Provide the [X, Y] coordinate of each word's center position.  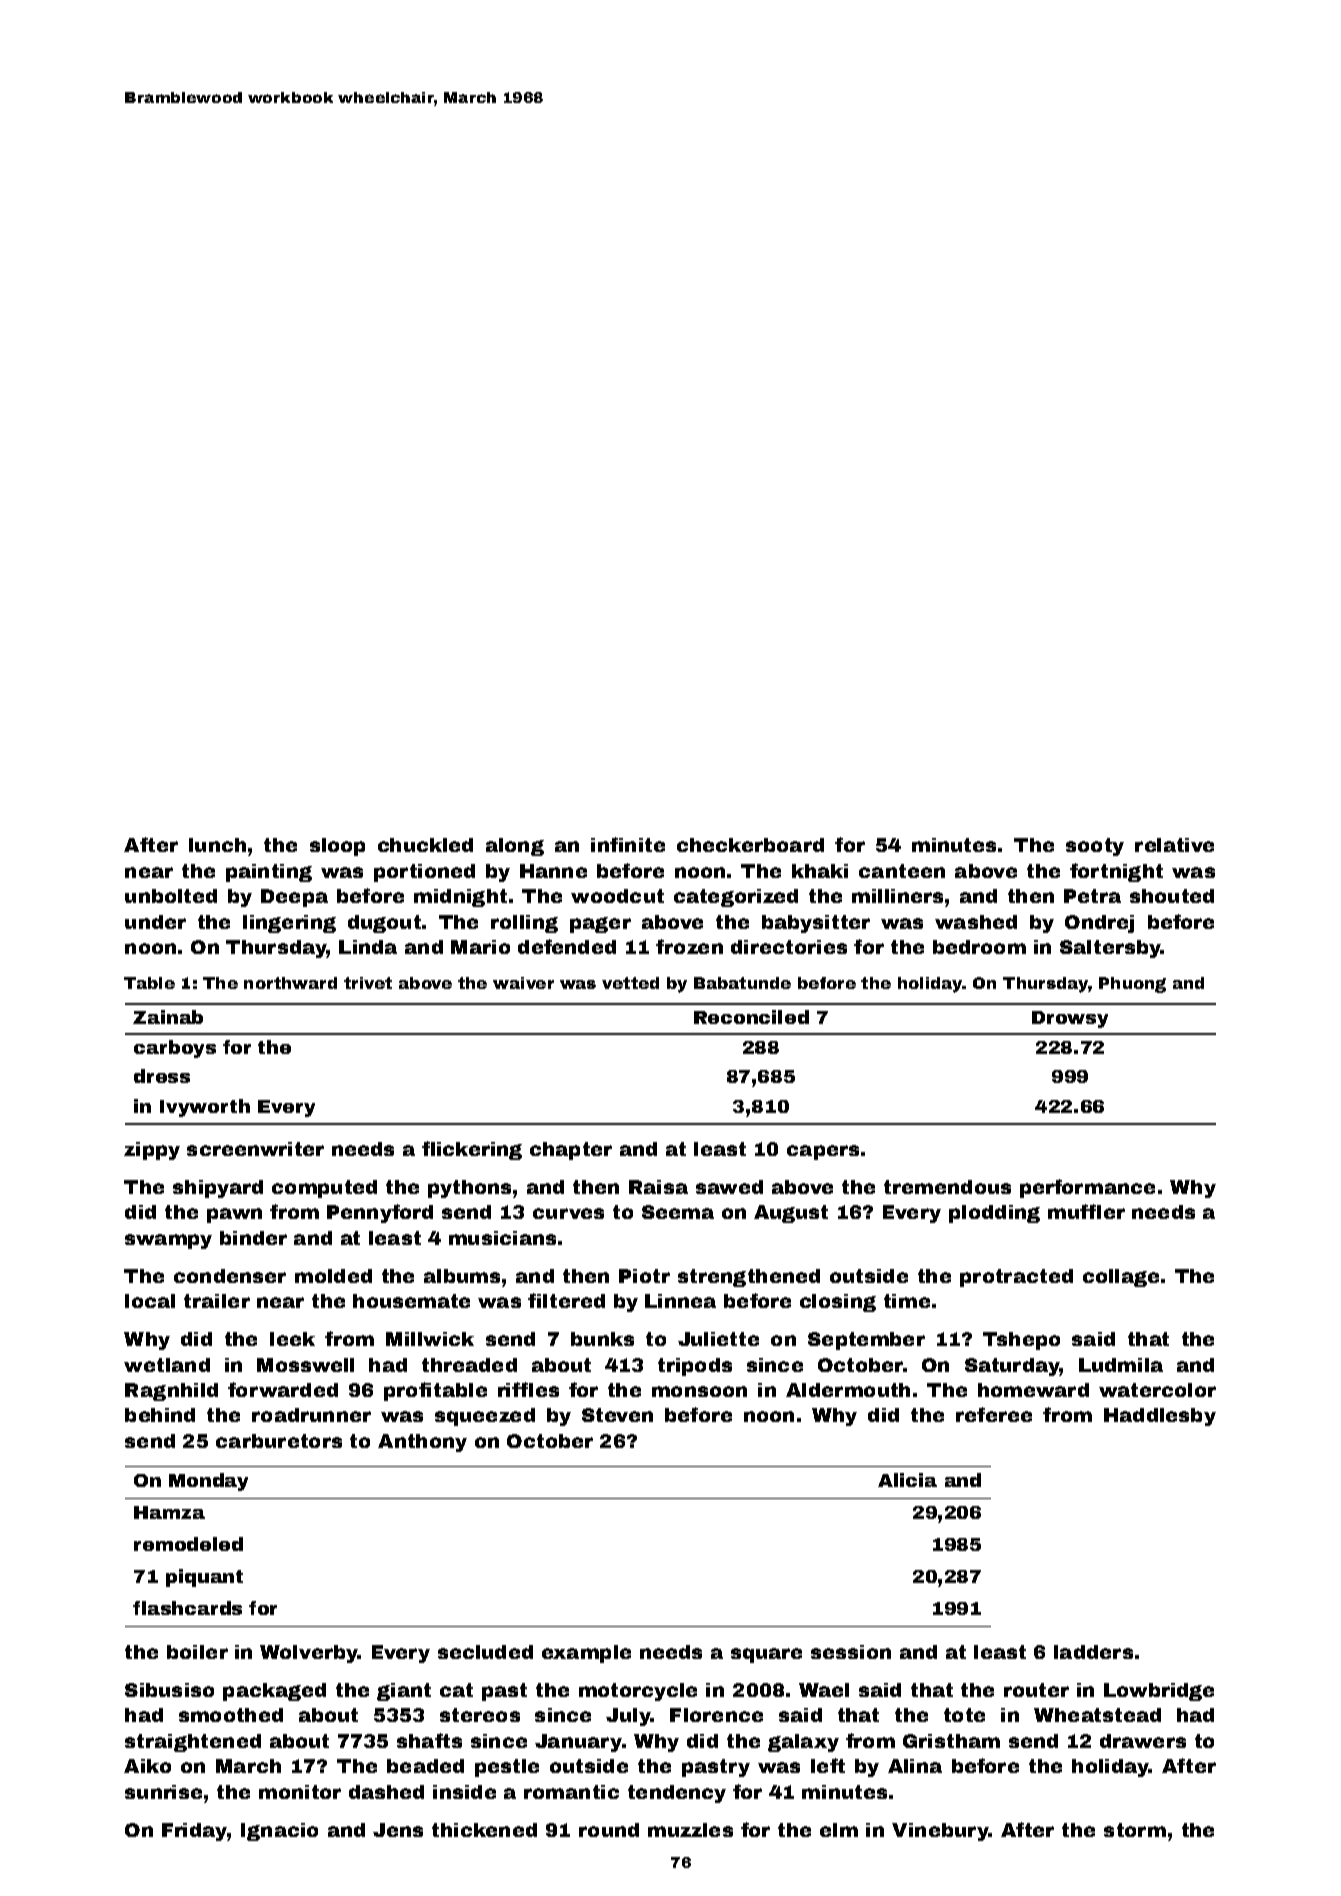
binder [253, 1238]
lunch [217, 845]
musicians [502, 1238]
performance [1087, 1188]
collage [1121, 1278]
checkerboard [750, 845]
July [628, 1717]
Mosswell [305, 1365]
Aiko [147, 1766]
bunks [602, 1339]
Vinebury [940, 1832]
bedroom [979, 947]
